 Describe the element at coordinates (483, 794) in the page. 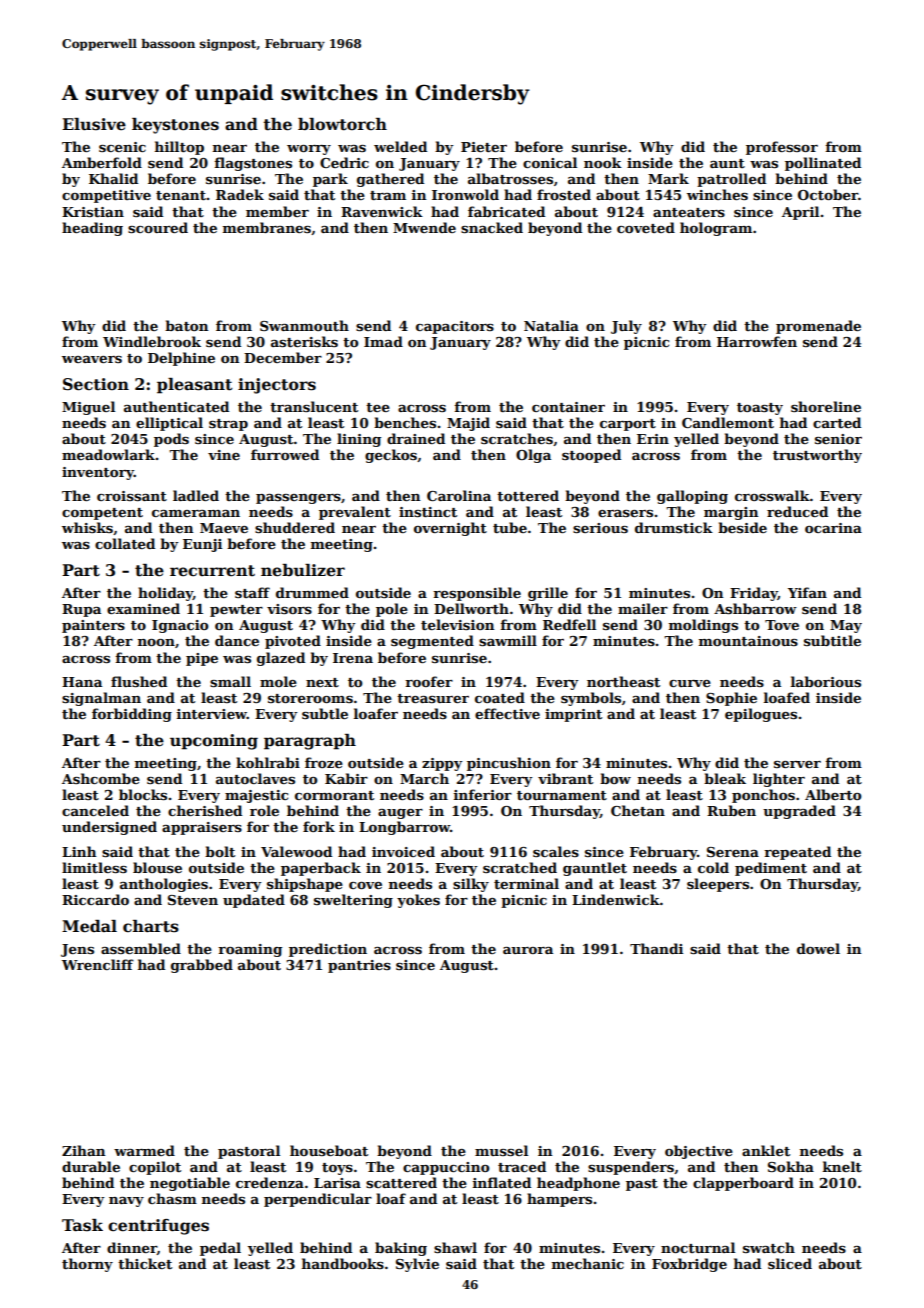

I see `inferior` at that location.
